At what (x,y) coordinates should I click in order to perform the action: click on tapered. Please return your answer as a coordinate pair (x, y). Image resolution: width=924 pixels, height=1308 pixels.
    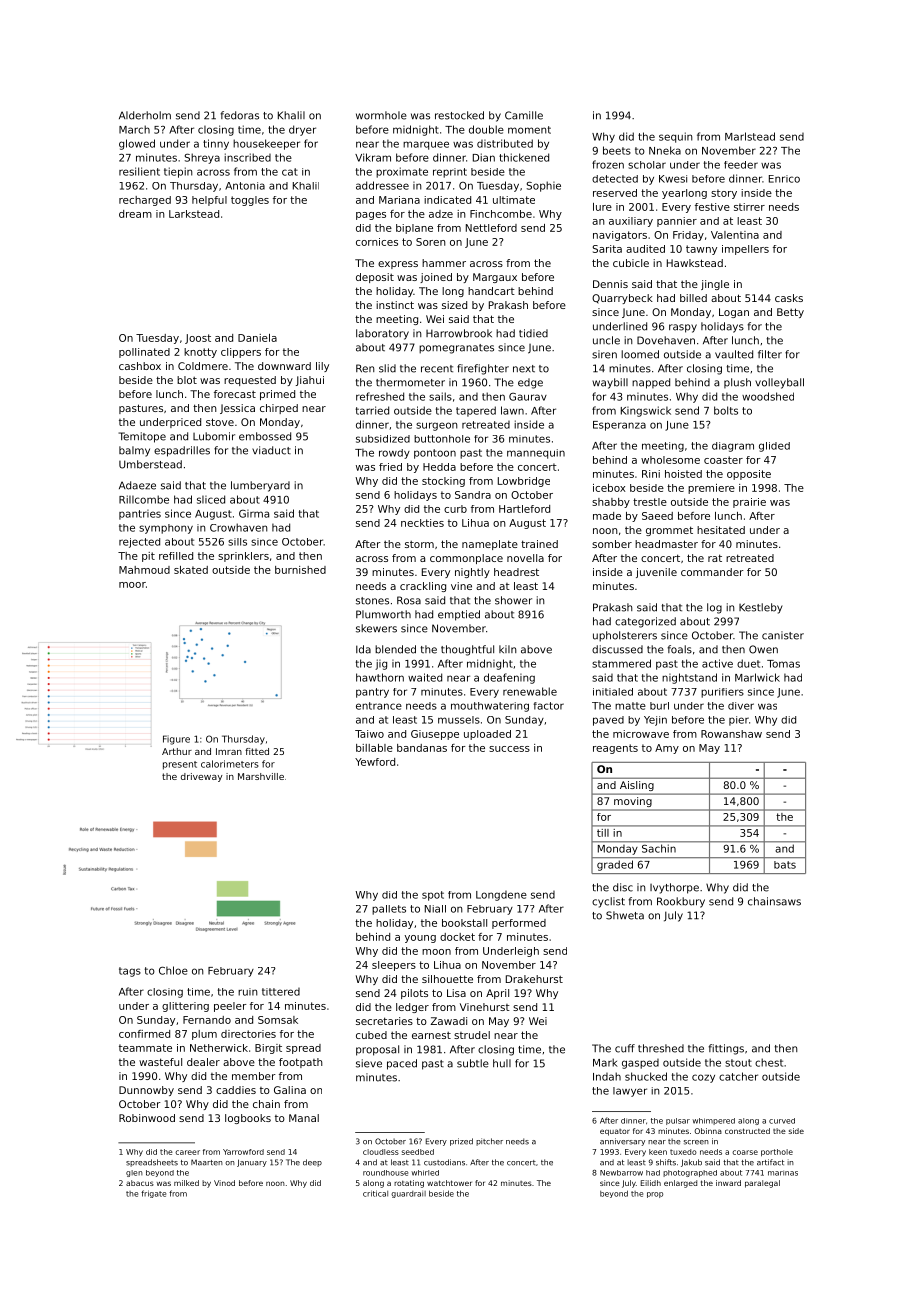
    Looking at the image, I should click on (476, 411).
